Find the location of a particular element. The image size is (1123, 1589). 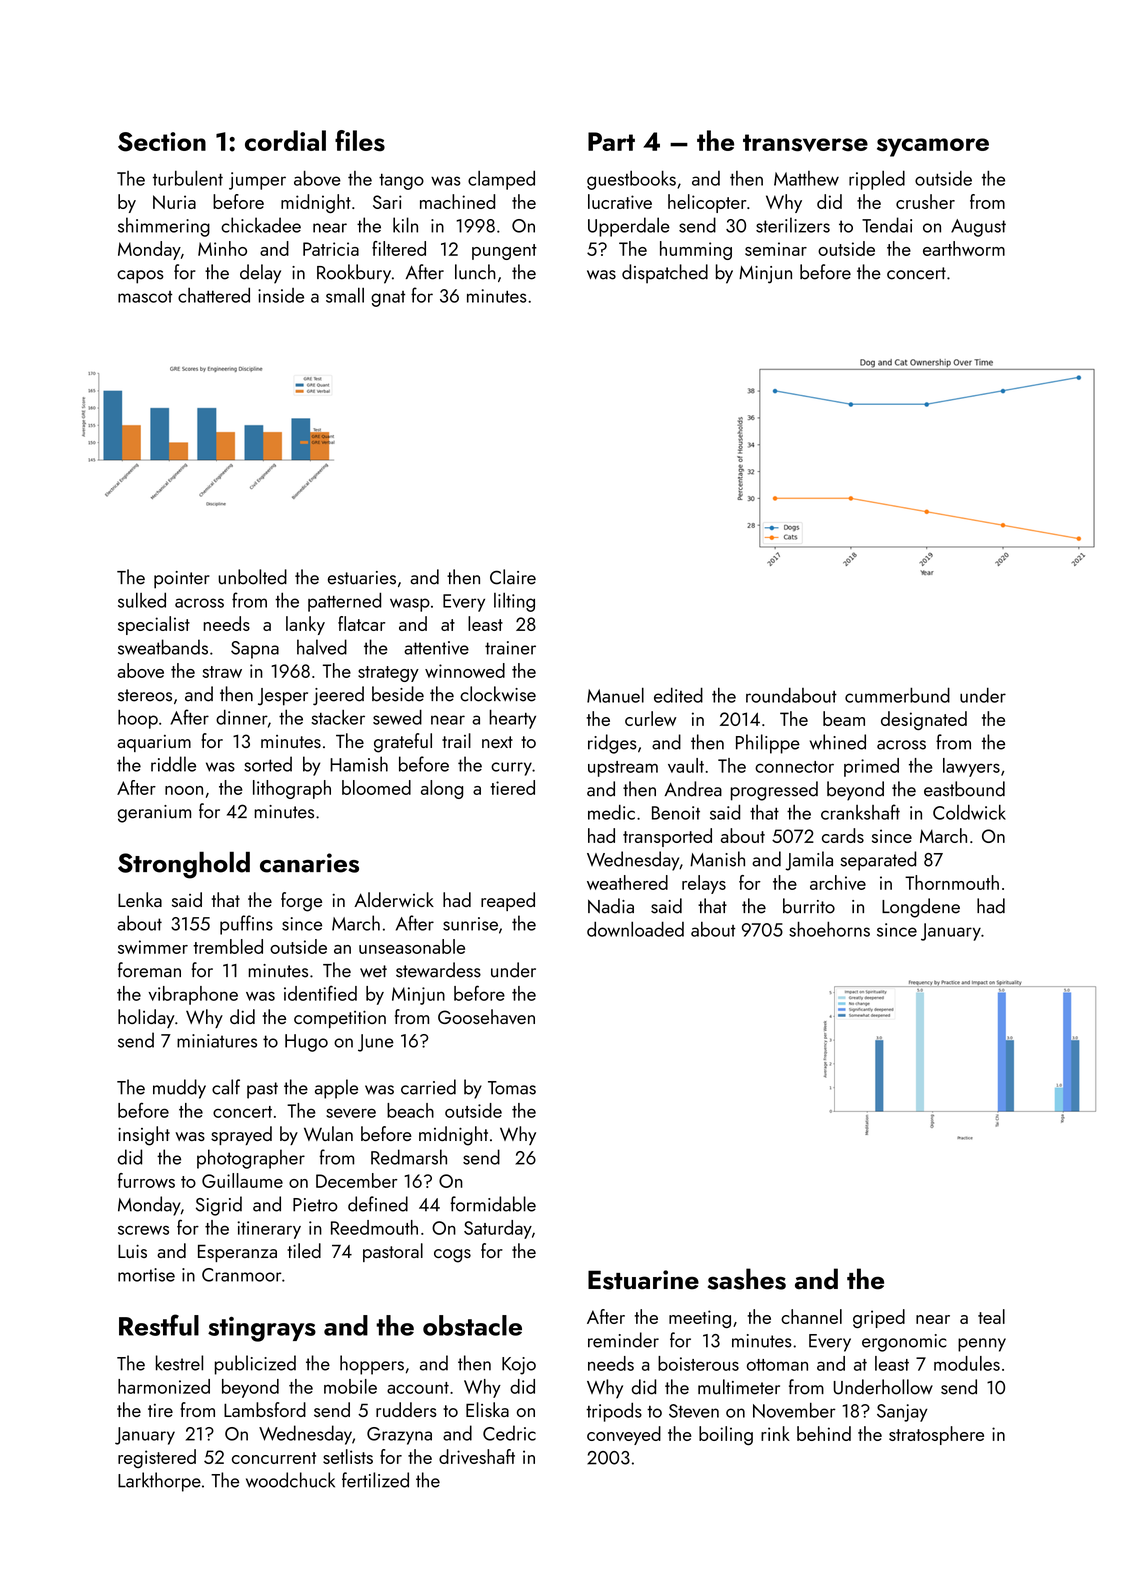

registered is located at coordinates (157, 1458).
